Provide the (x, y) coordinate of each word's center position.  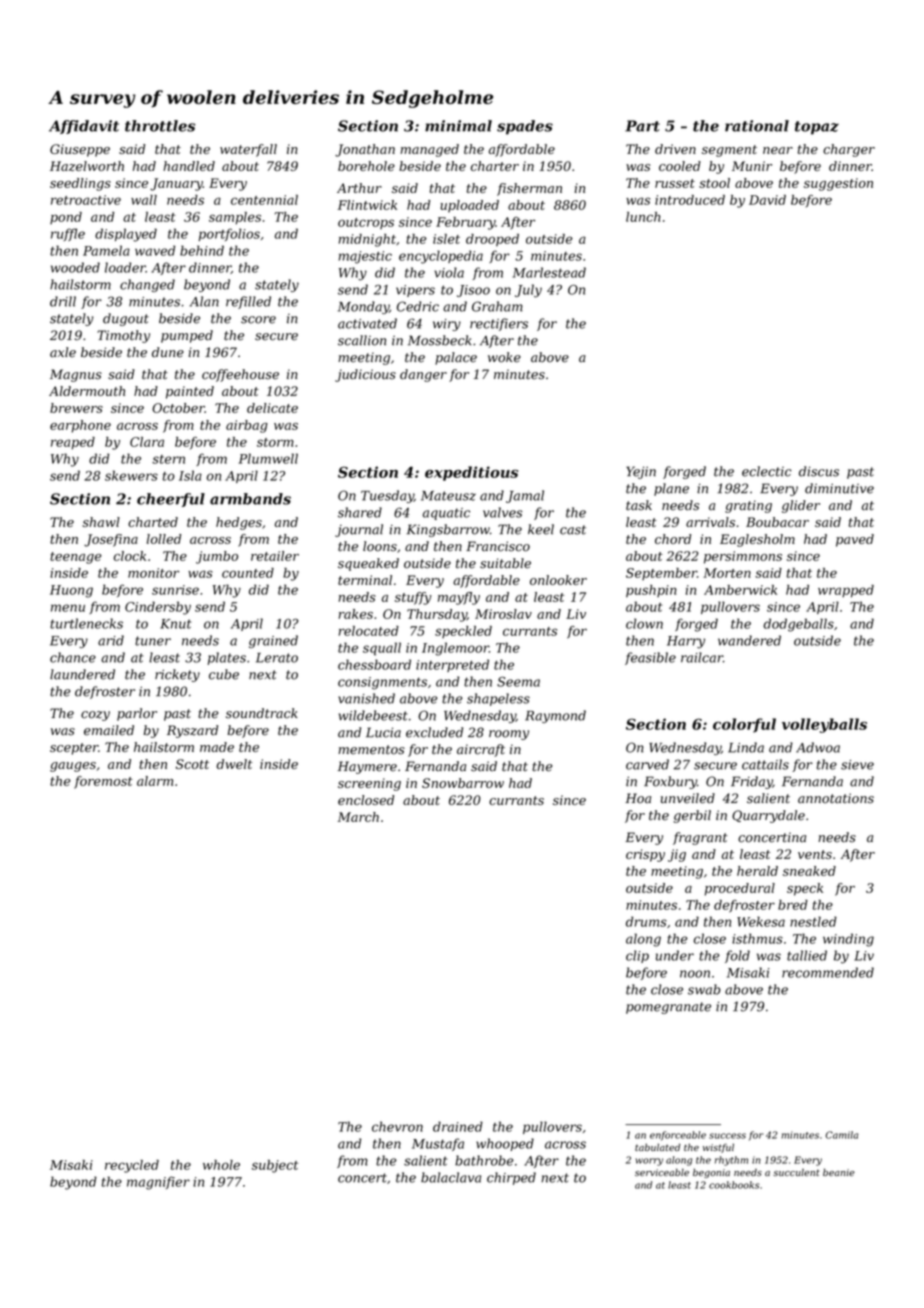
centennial (264, 200)
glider (801, 506)
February (465, 223)
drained (458, 1126)
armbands (250, 499)
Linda (746, 747)
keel (541, 529)
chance (73, 657)
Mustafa (438, 1144)
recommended (828, 972)
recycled (132, 1166)
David (767, 200)
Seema (518, 681)
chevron (397, 1126)
